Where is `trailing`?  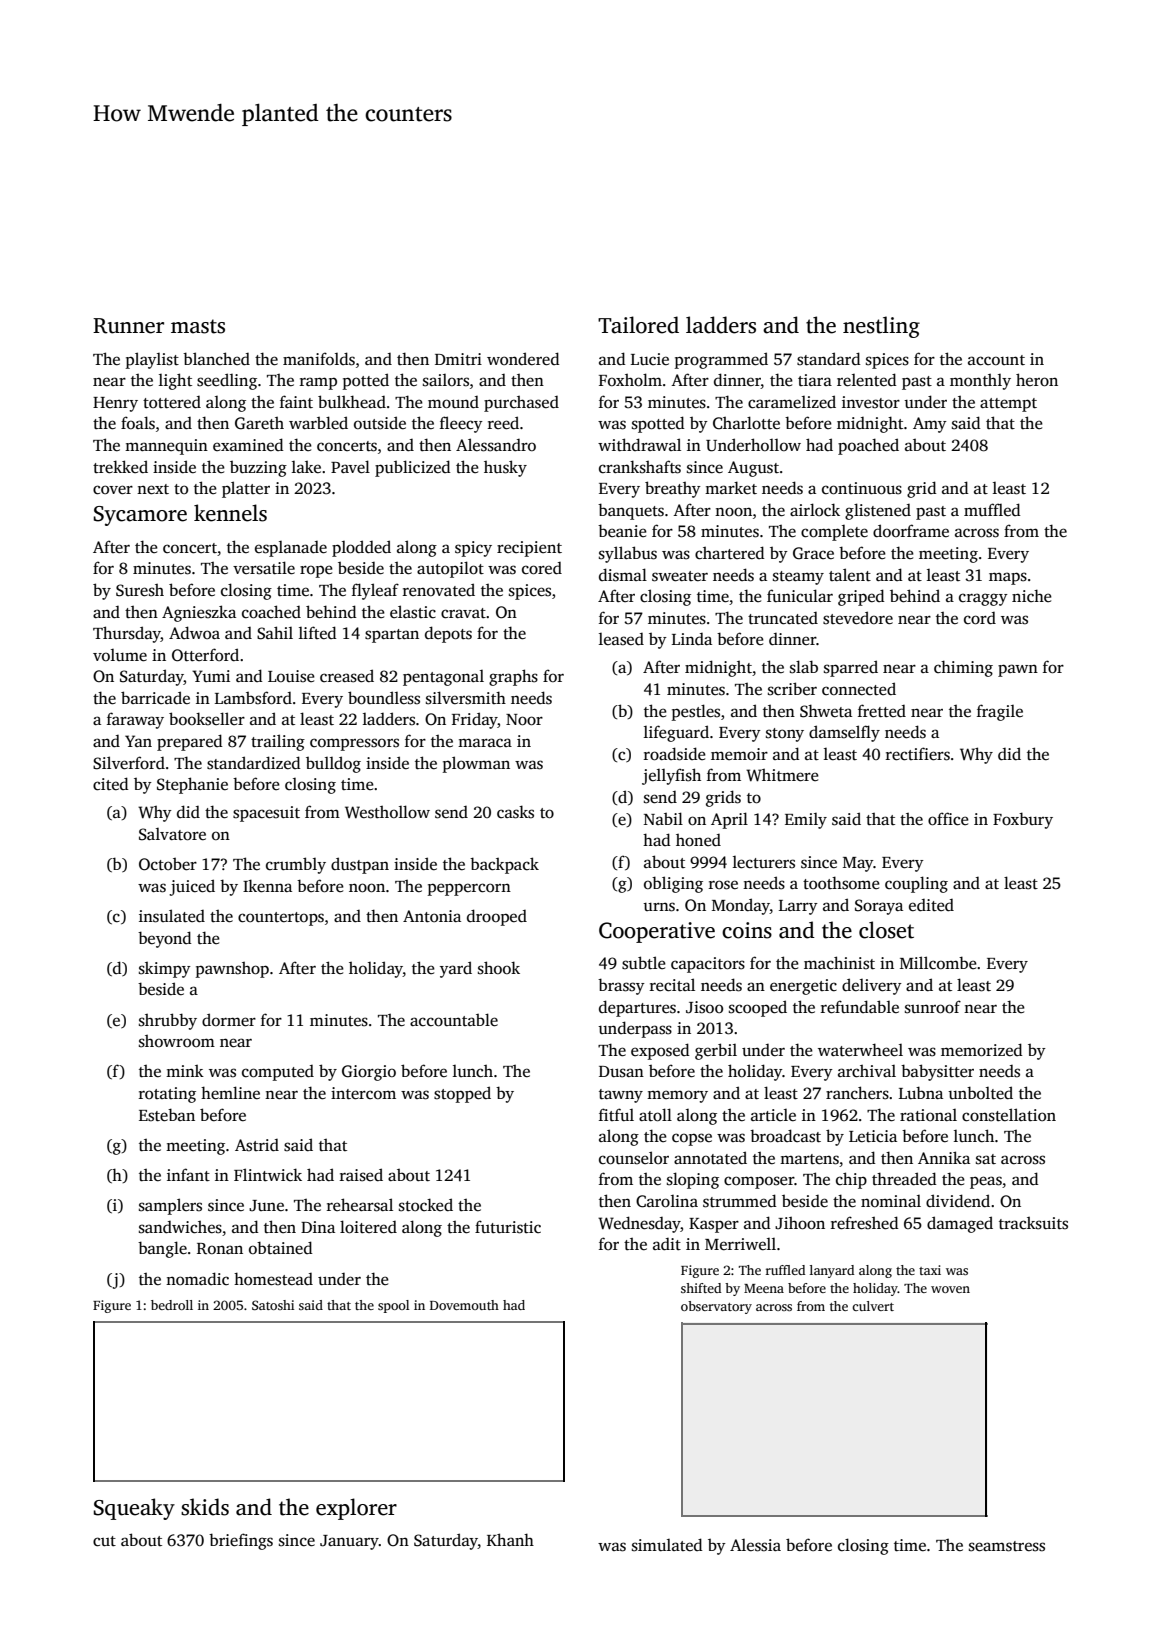 trailing is located at coordinates (278, 742).
